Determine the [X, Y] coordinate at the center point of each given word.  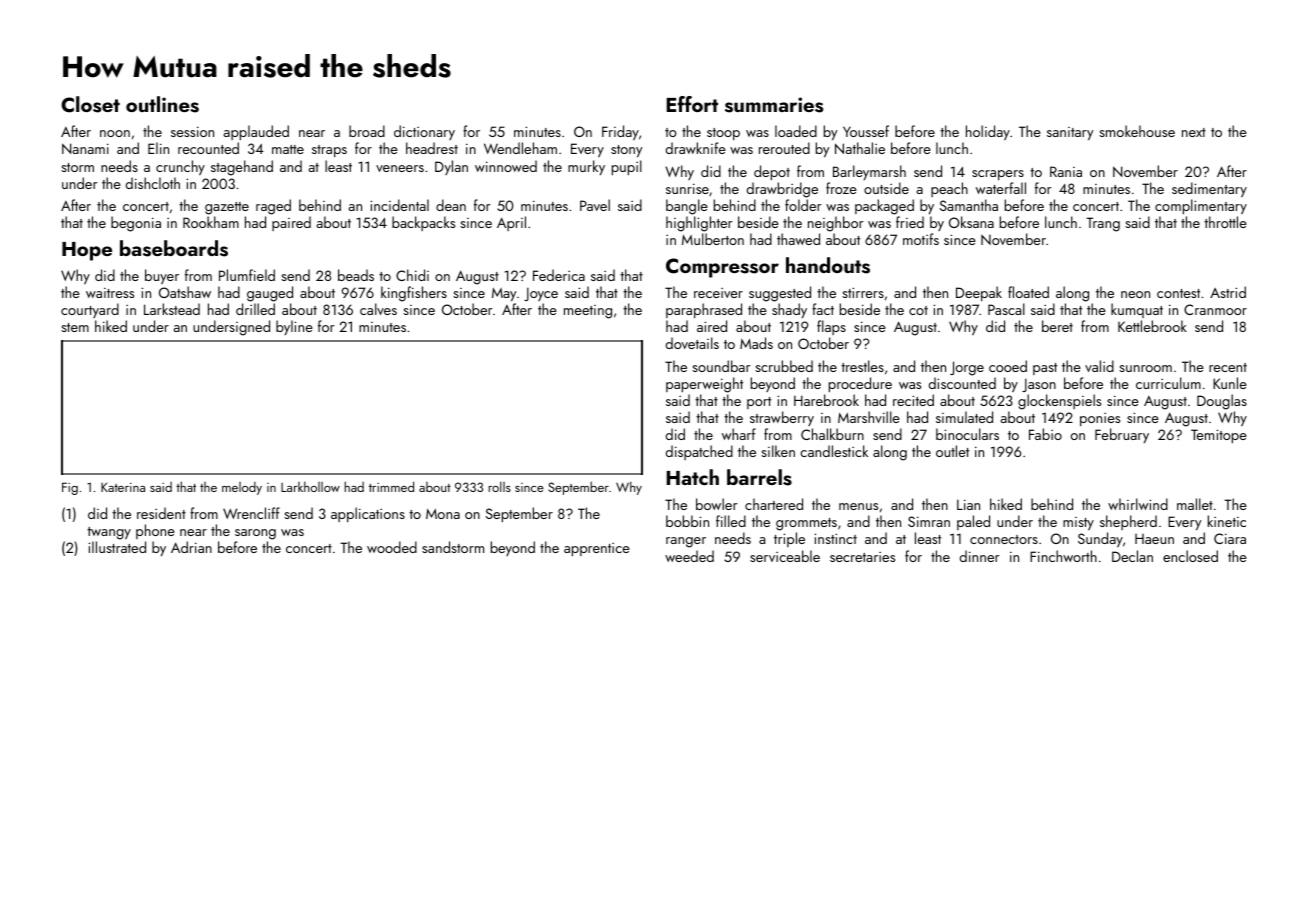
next [1194, 132]
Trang [1103, 224]
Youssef [866, 131]
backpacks [423, 223]
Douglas [1222, 402]
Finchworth [1063, 556]
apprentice [597, 549]
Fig [70, 488]
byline [294, 327]
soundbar [721, 366]
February [1122, 435]
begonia [136, 224]
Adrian [191, 547]
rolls [499, 486]
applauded [256, 132]
